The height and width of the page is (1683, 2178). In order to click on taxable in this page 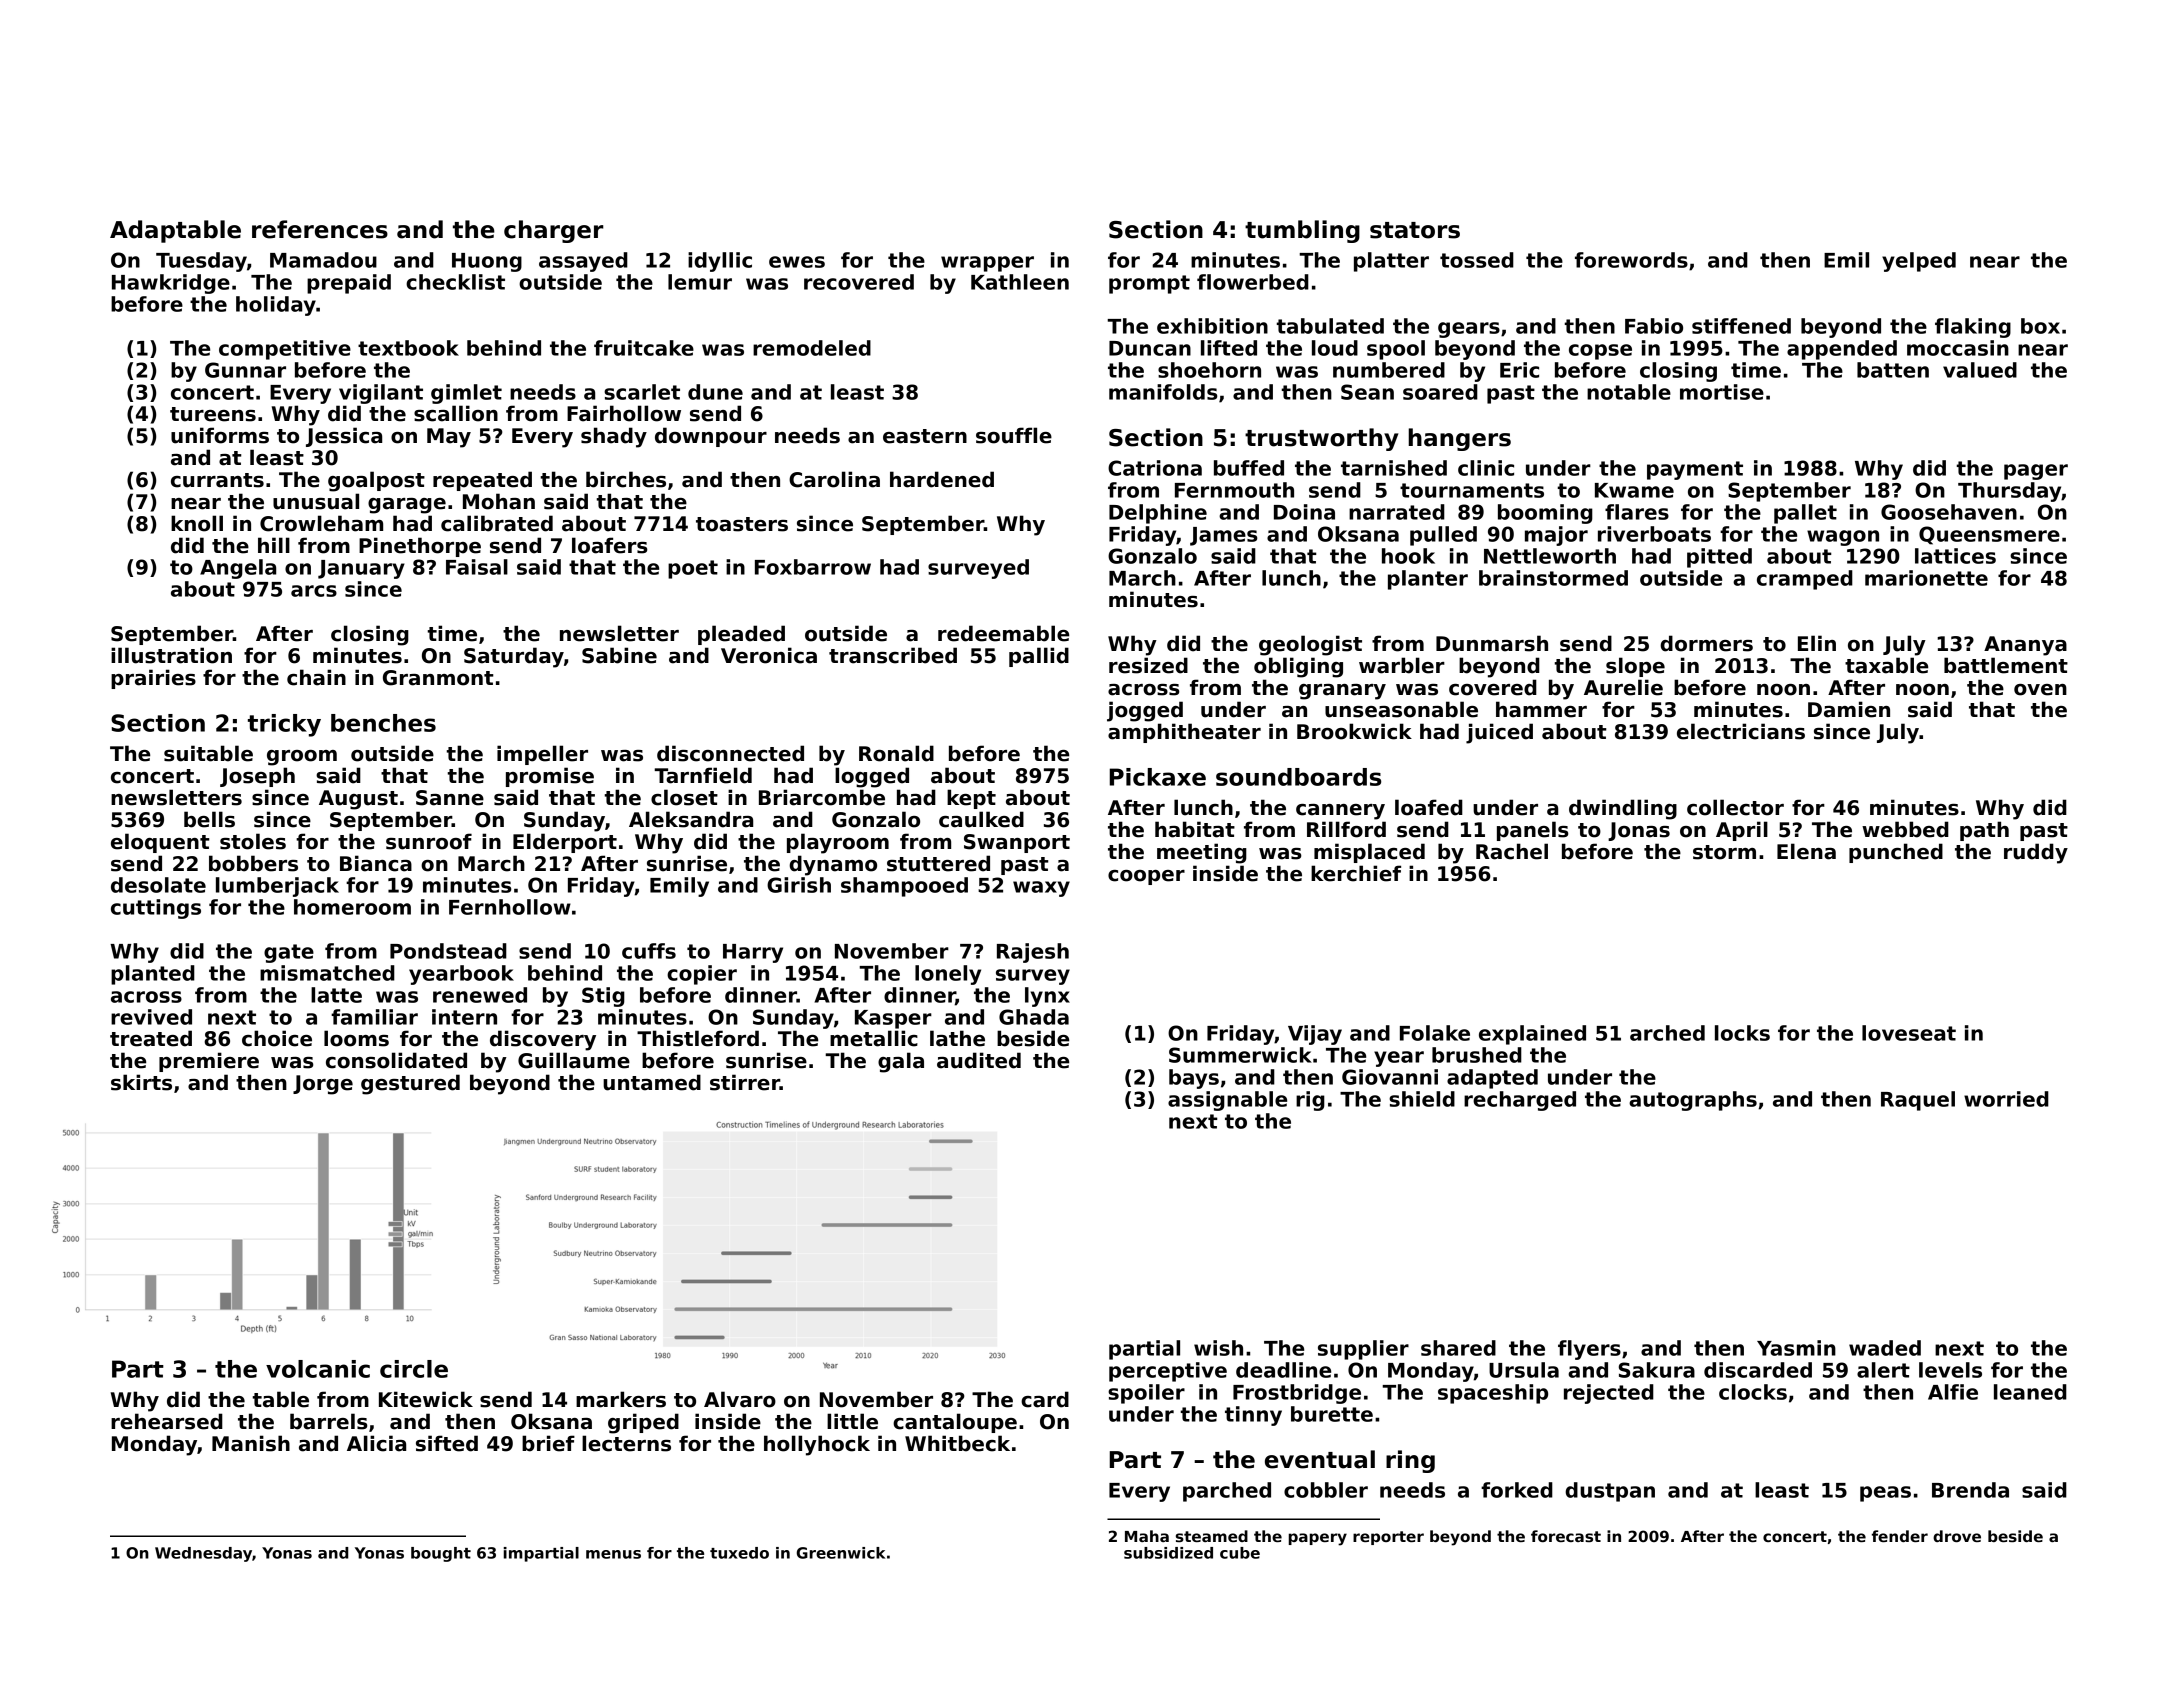, I will do `click(1886, 665)`.
